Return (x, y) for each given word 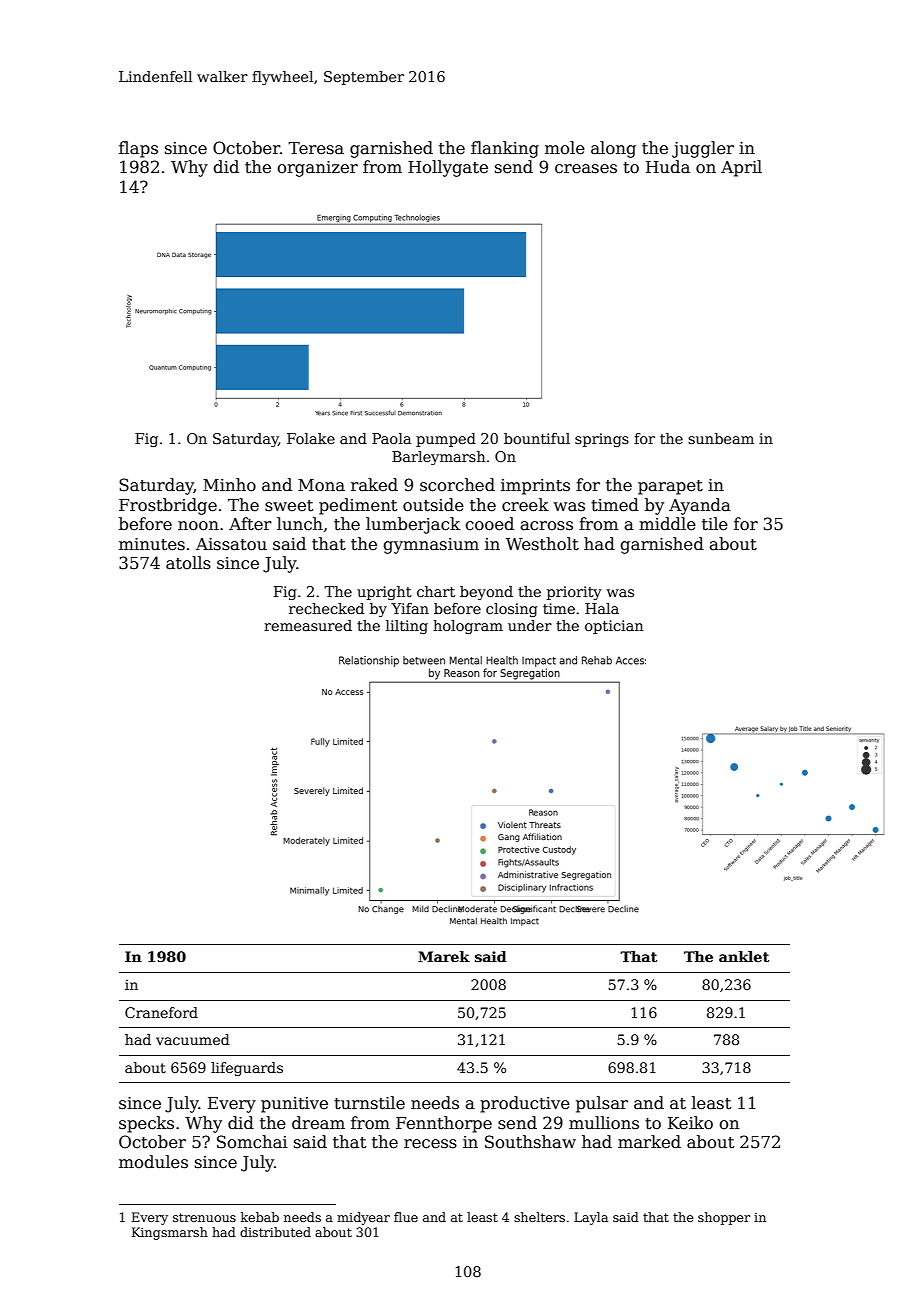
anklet (744, 956)
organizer (317, 169)
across (546, 526)
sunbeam (721, 438)
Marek (444, 956)
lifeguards (247, 1069)
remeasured (308, 625)
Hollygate (448, 168)
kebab (260, 1217)
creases (586, 169)
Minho (229, 485)
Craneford (161, 1012)
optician (614, 627)
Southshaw (530, 1142)
